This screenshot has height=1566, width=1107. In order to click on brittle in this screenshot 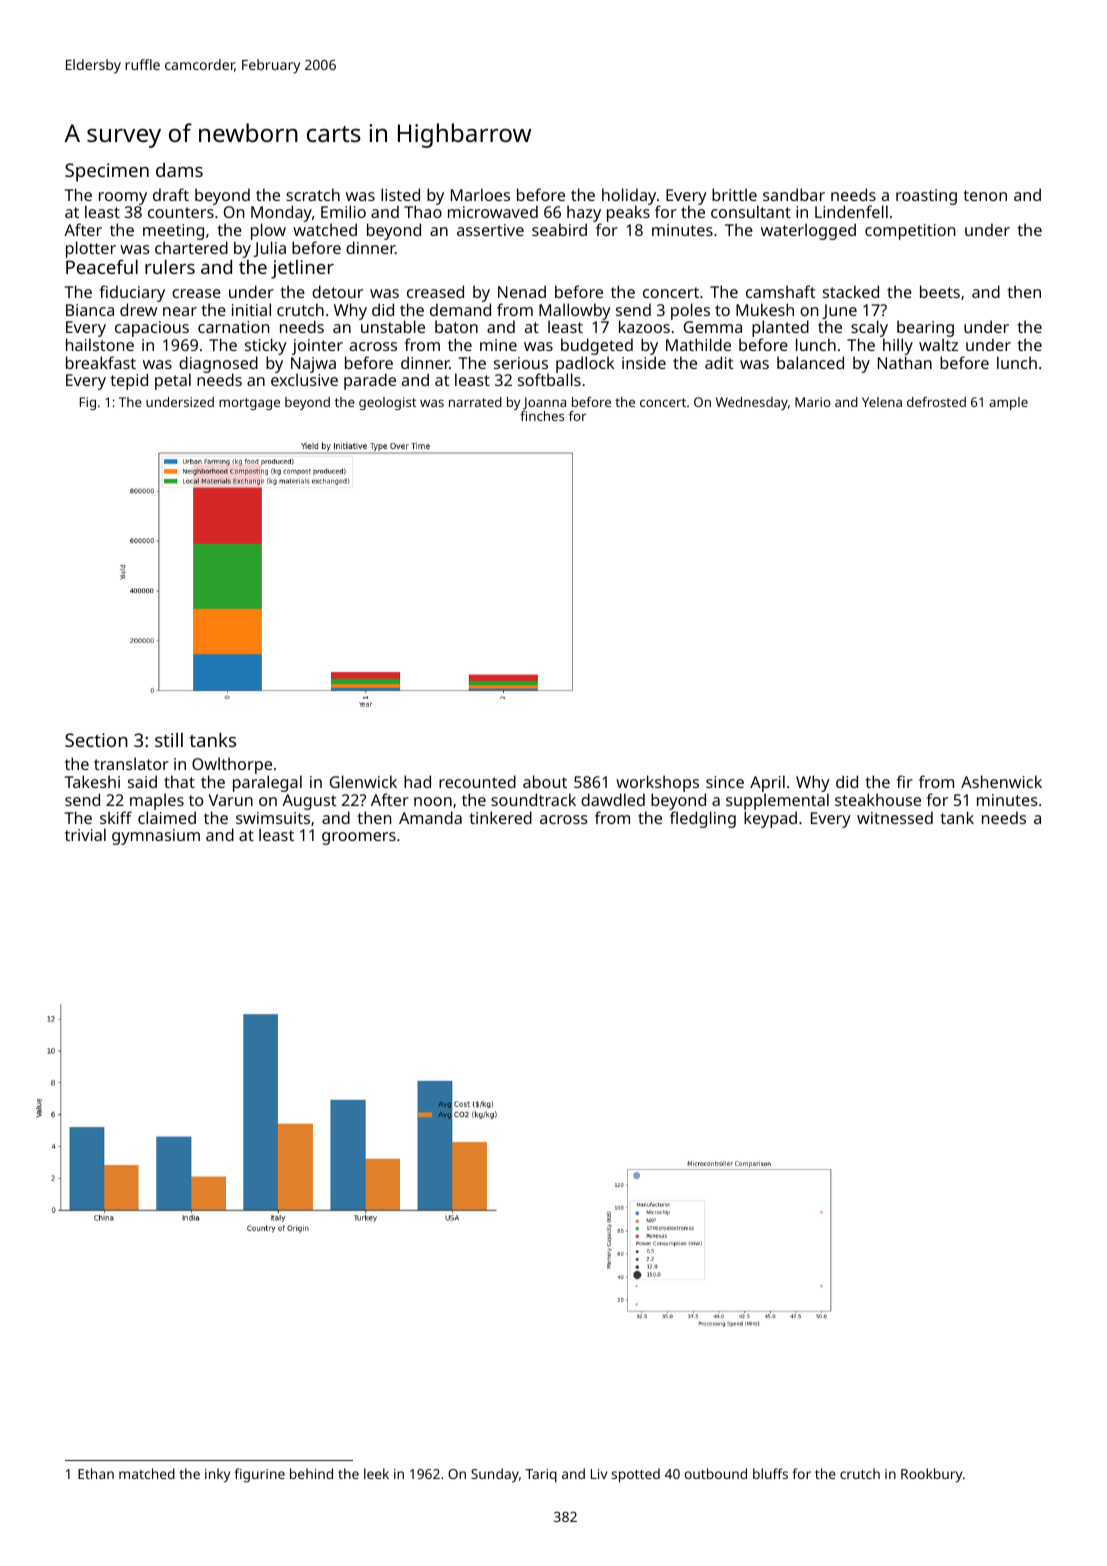, I will do `click(734, 194)`.
